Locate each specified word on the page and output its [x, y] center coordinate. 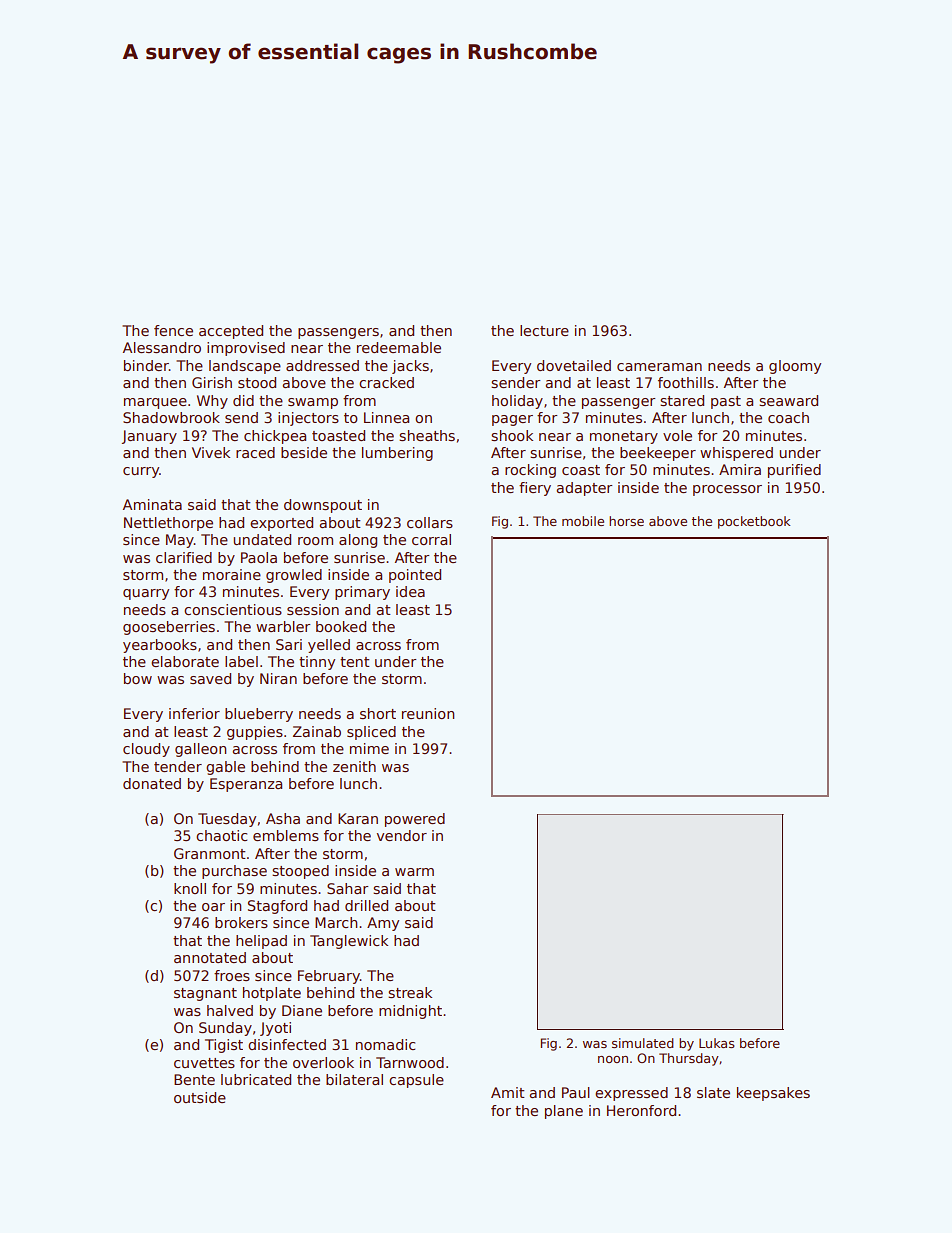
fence [173, 330]
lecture [544, 330]
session [313, 609]
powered [415, 820]
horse [626, 521]
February [329, 977]
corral [431, 539]
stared [682, 400]
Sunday [225, 1029]
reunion [428, 713]
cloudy [146, 750]
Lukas [717, 1043]
